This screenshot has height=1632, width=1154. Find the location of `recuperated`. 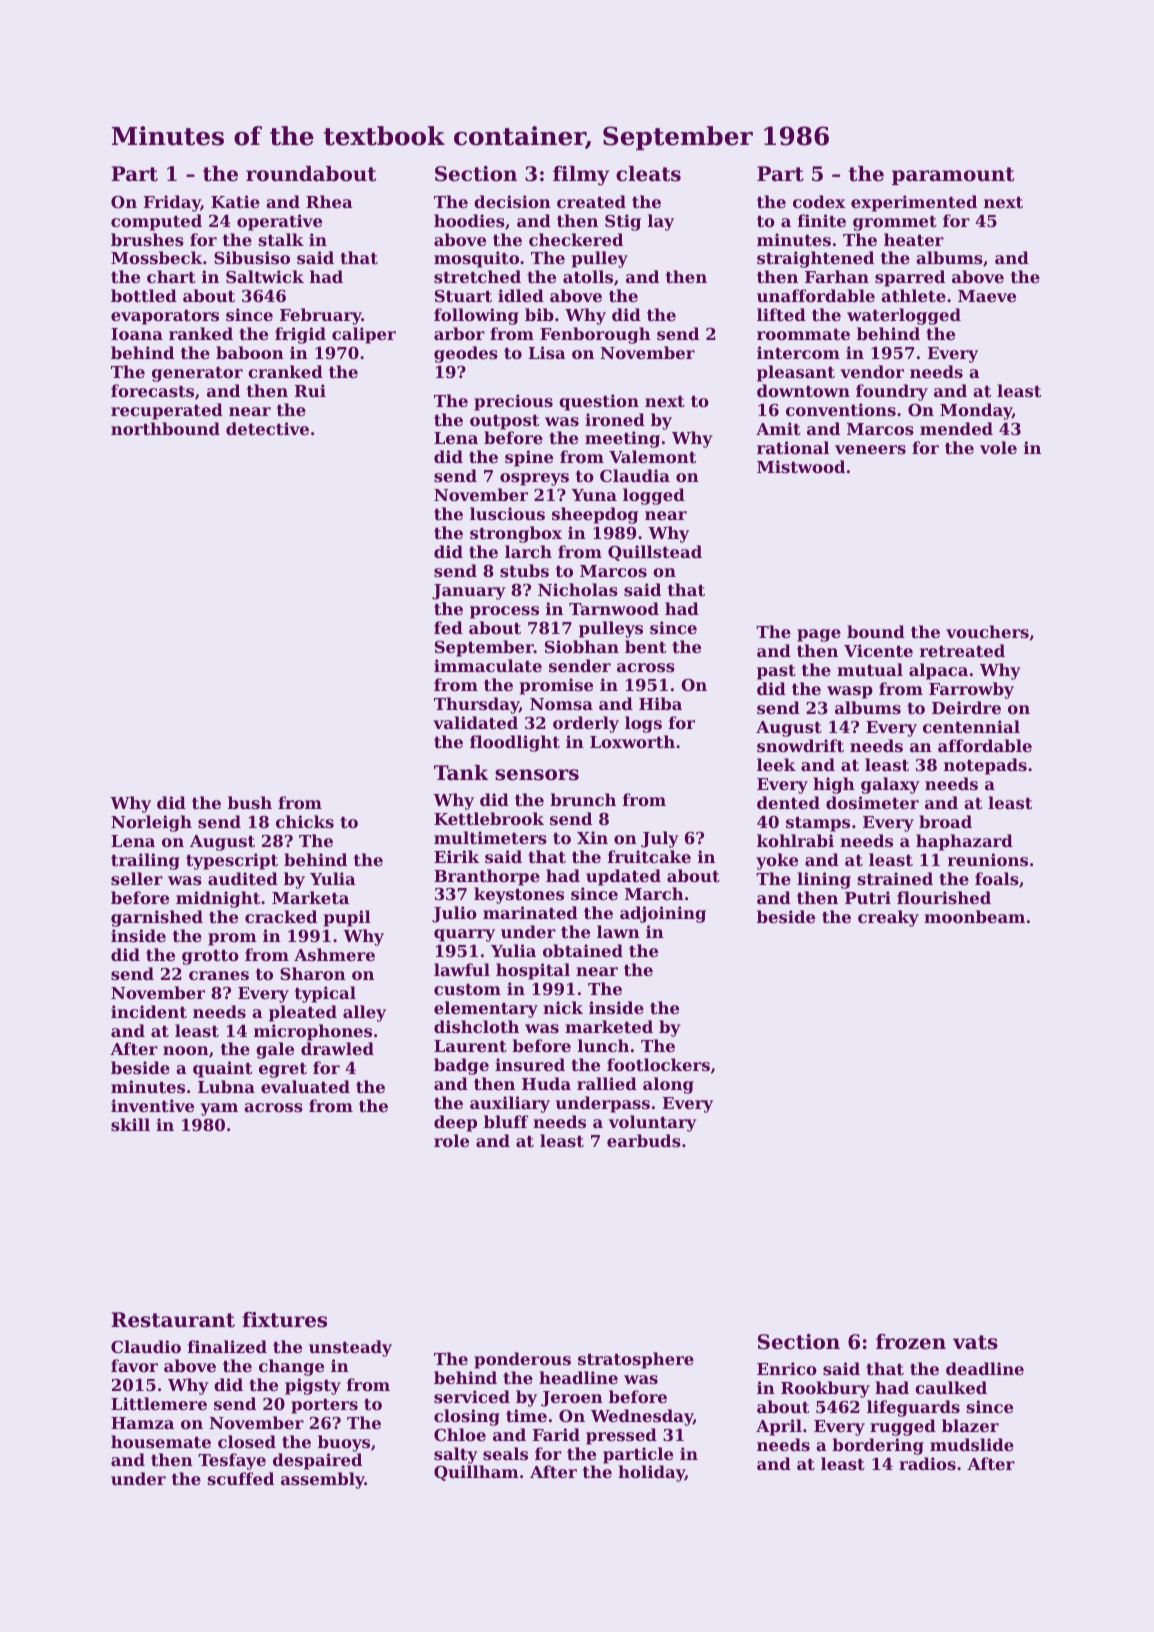

recuperated is located at coordinates (167, 411).
